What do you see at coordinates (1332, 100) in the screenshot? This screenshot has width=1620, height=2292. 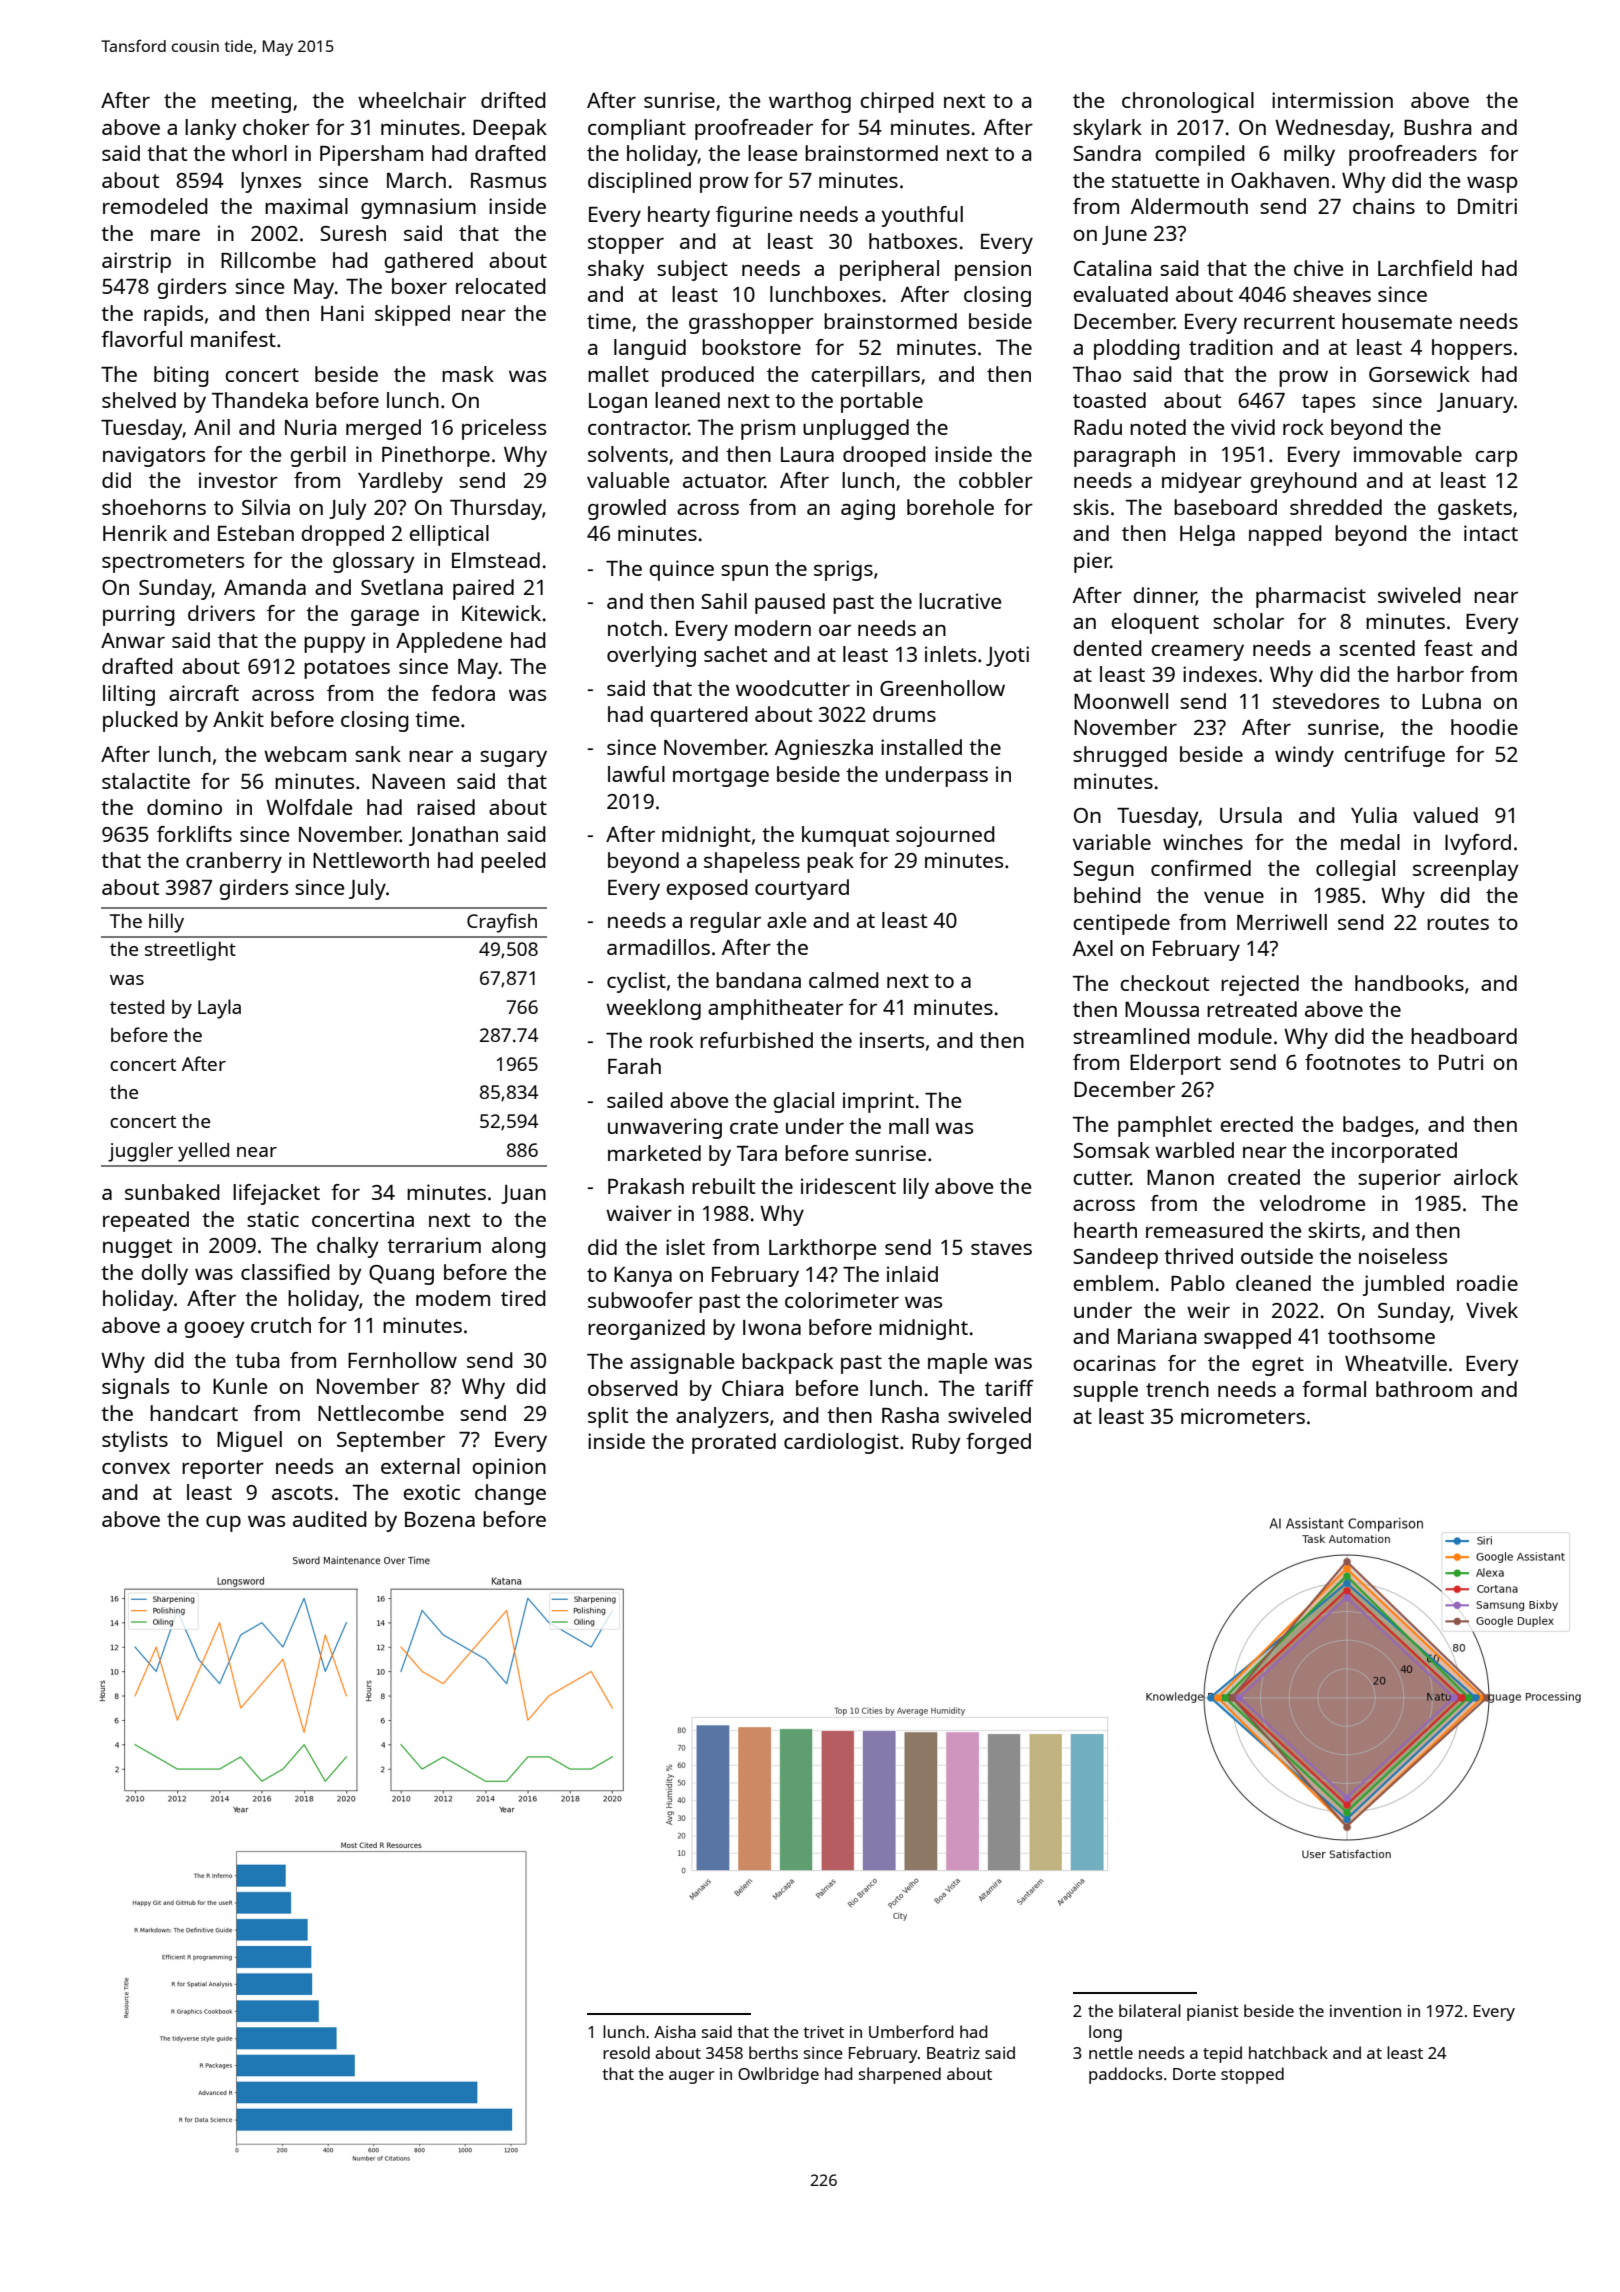 I see `intermission` at bounding box center [1332, 100].
